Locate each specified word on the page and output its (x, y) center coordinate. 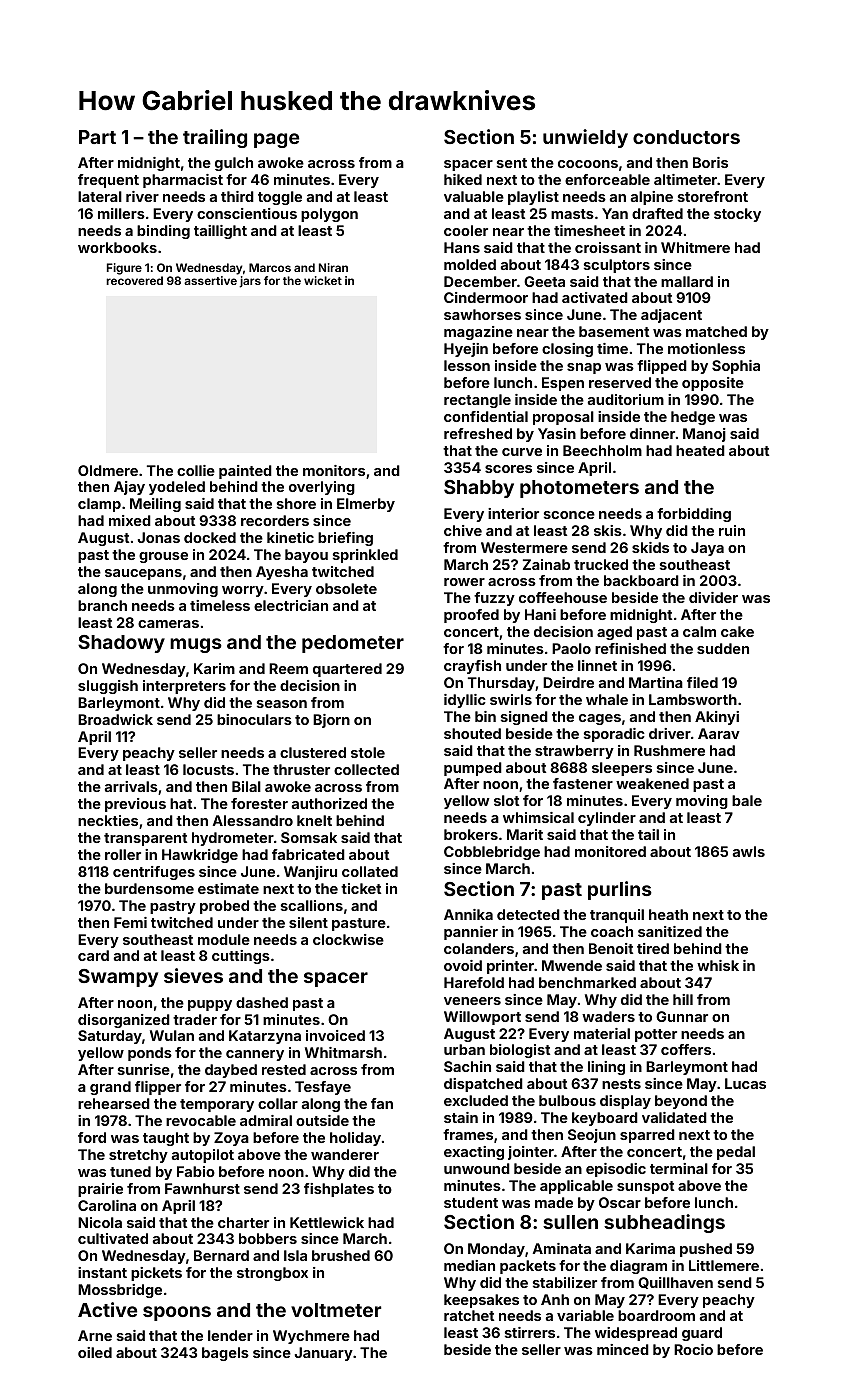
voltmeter (336, 1310)
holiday (355, 1139)
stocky (737, 215)
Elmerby (366, 505)
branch (102, 605)
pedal (736, 1153)
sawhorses (482, 314)
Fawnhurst (202, 1188)
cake (737, 631)
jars (250, 282)
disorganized (124, 1021)
